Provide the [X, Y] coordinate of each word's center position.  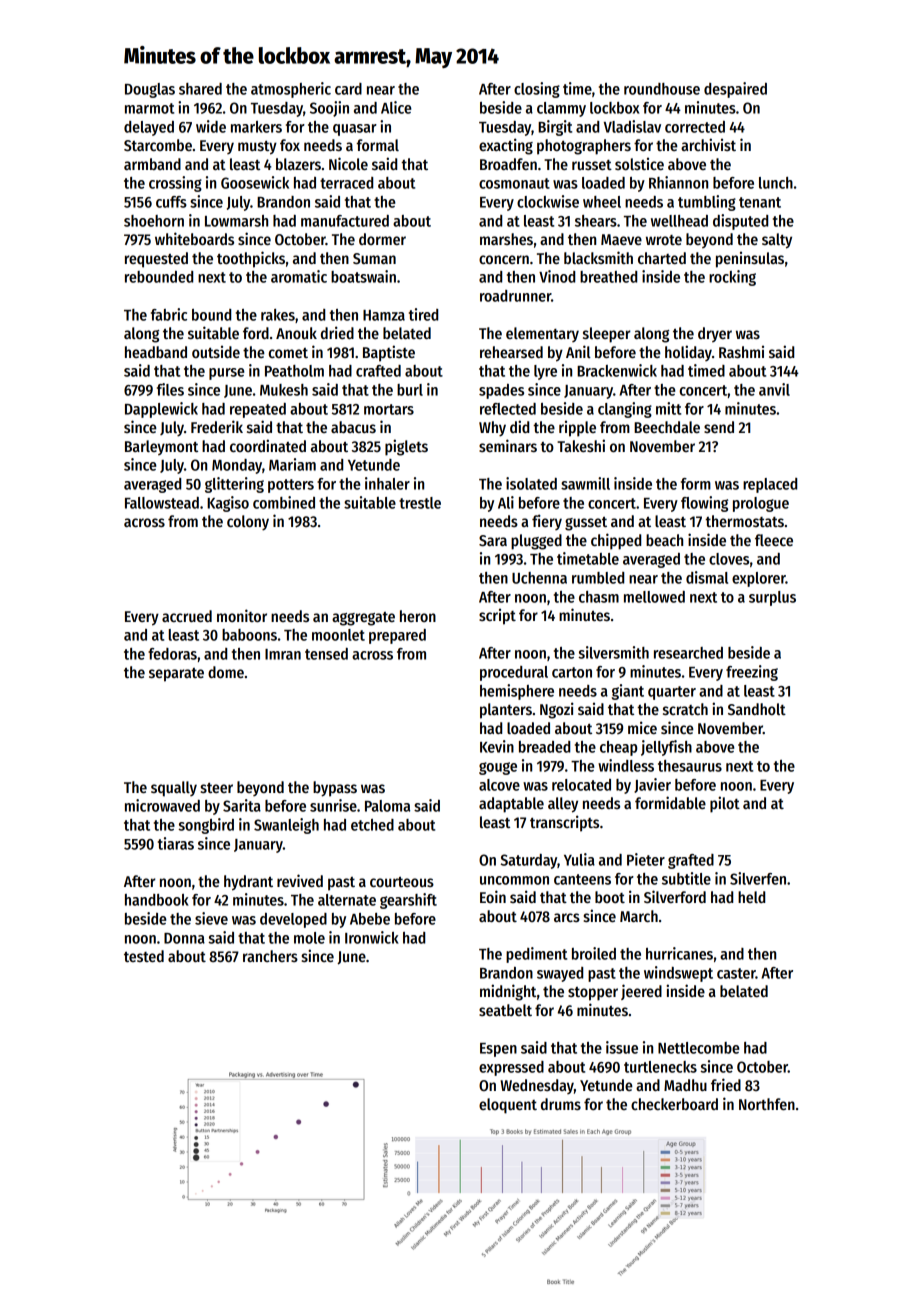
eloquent [508, 1106]
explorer [759, 579]
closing [537, 90]
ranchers [270, 956]
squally [174, 789]
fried [726, 1084]
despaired [735, 90]
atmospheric [291, 90]
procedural [514, 673]
